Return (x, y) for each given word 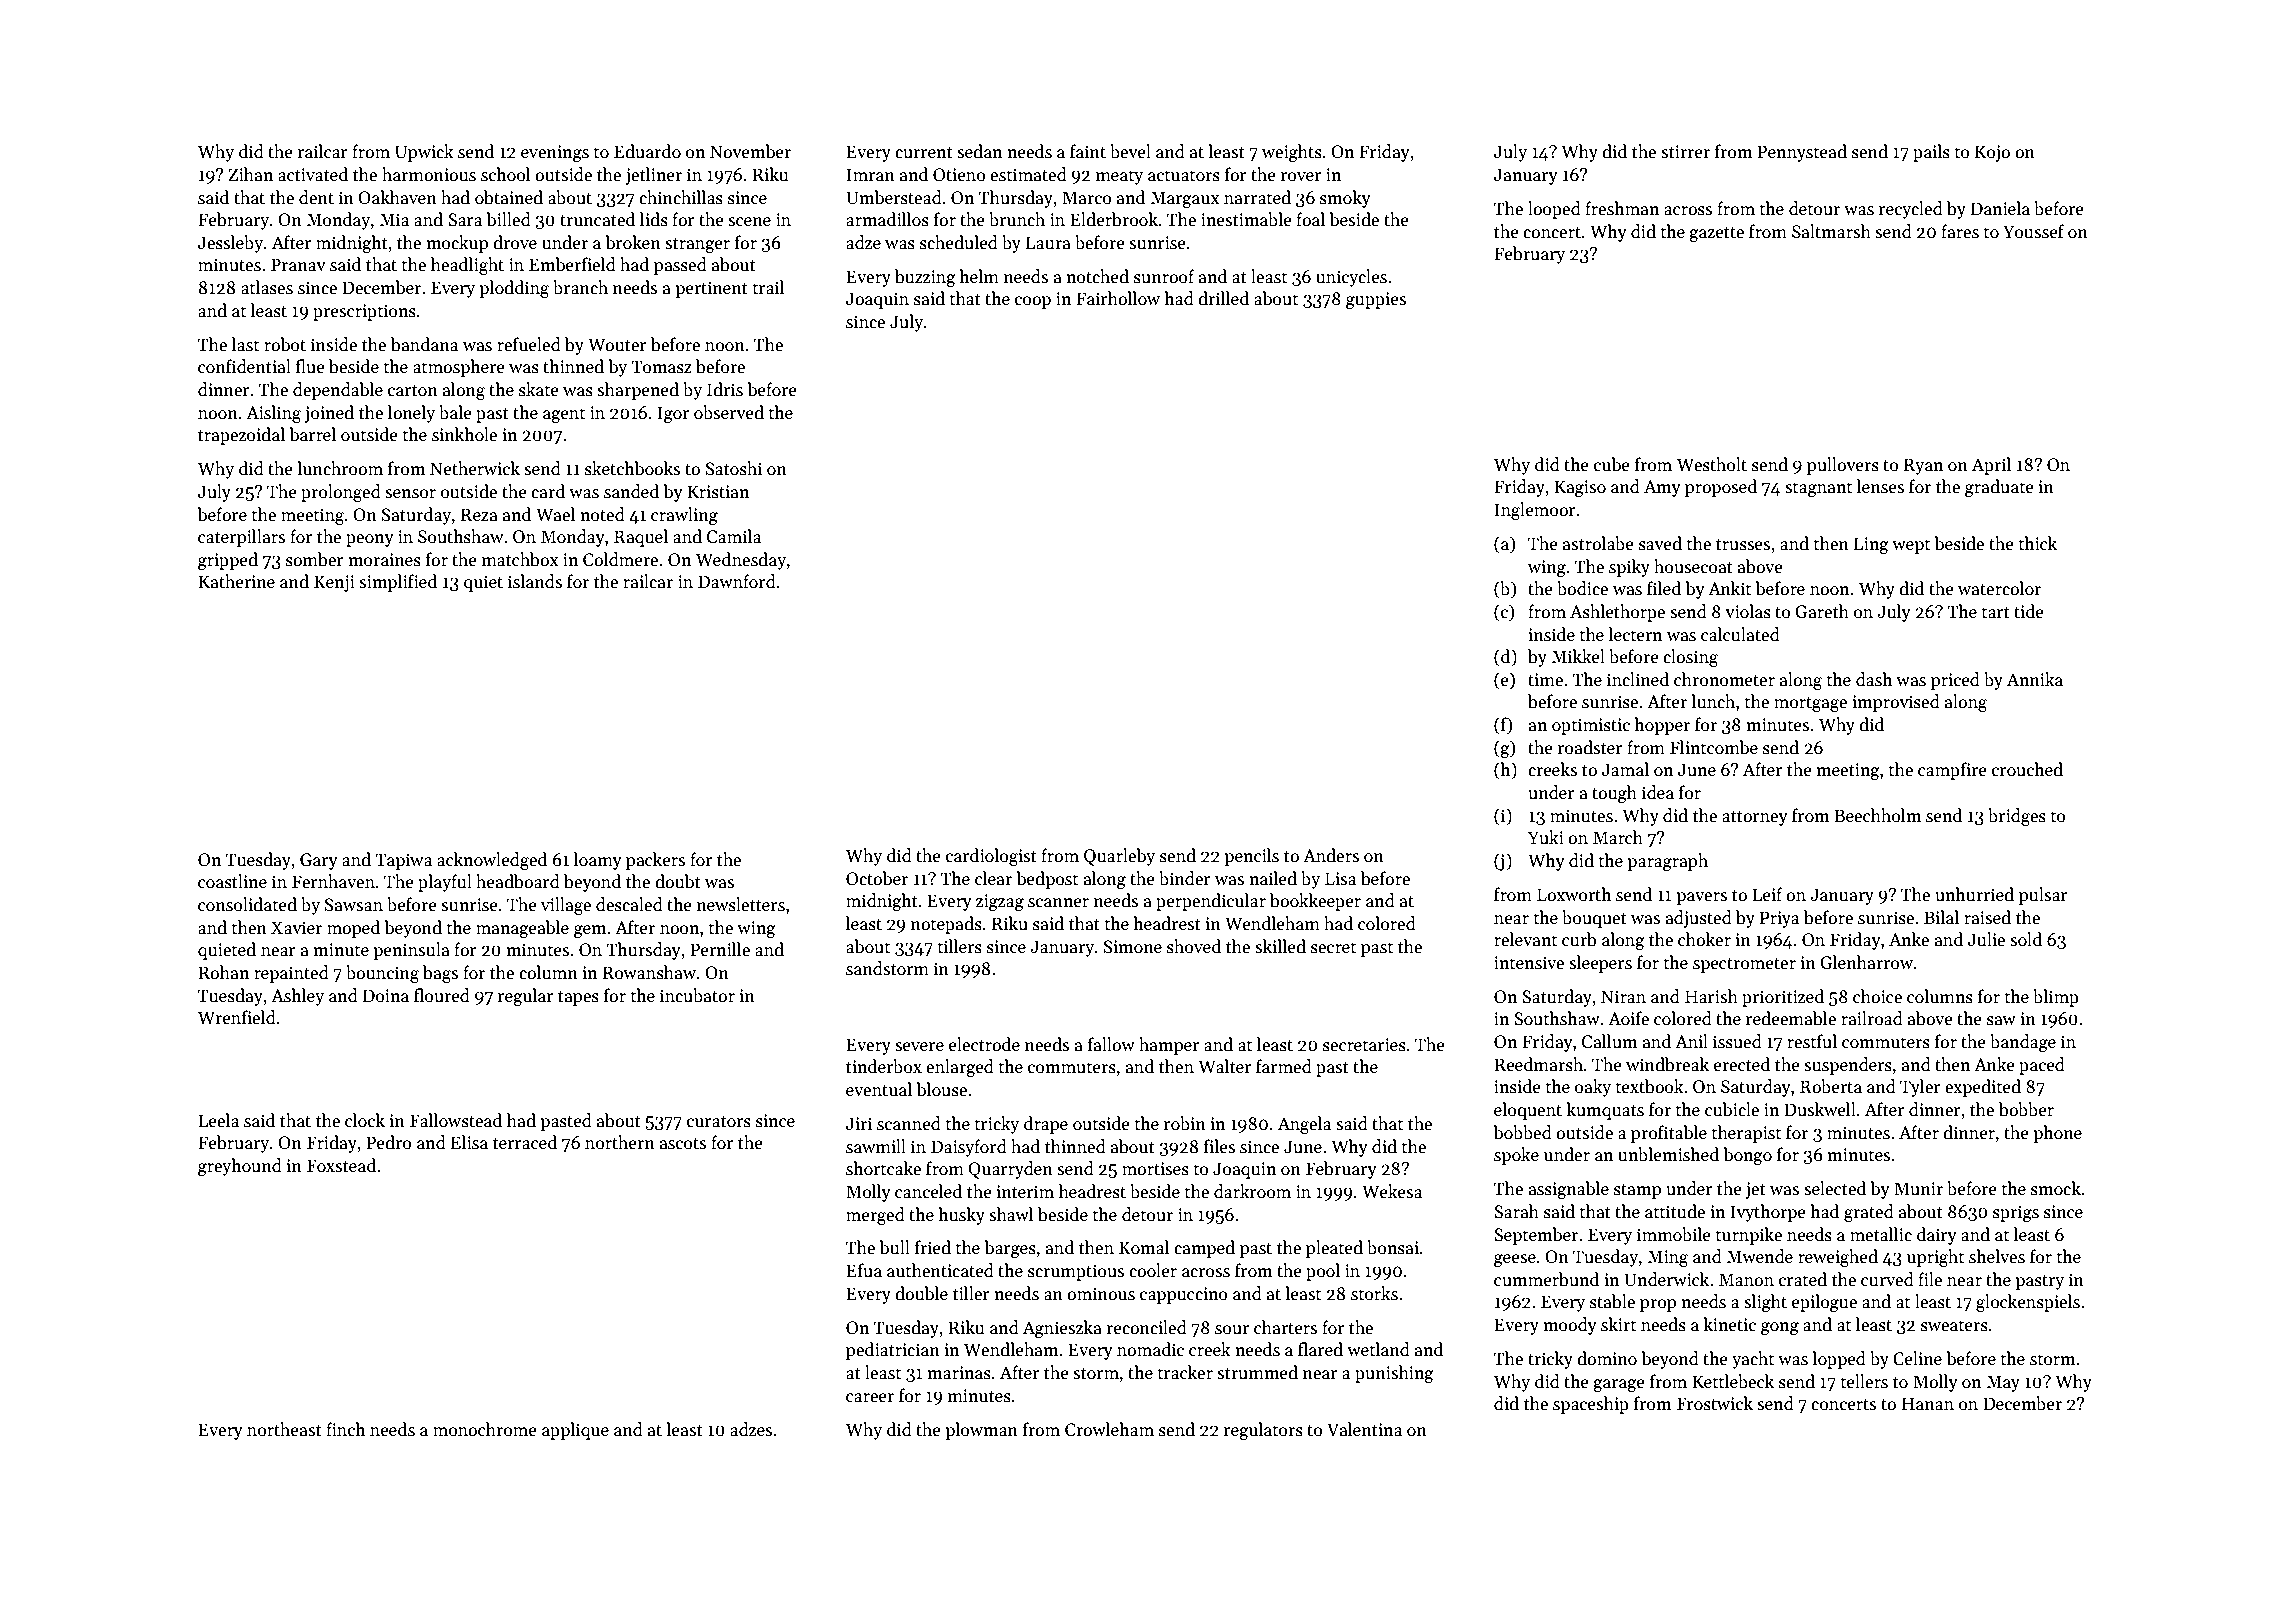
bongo (1747, 1156)
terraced (525, 1142)
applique (575, 1431)
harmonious (429, 174)
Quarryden (1010, 1170)
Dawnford (737, 581)
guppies (1376, 300)
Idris (725, 389)
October (877, 878)
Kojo (1992, 153)
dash (1874, 679)
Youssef (2033, 231)
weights (1292, 153)
